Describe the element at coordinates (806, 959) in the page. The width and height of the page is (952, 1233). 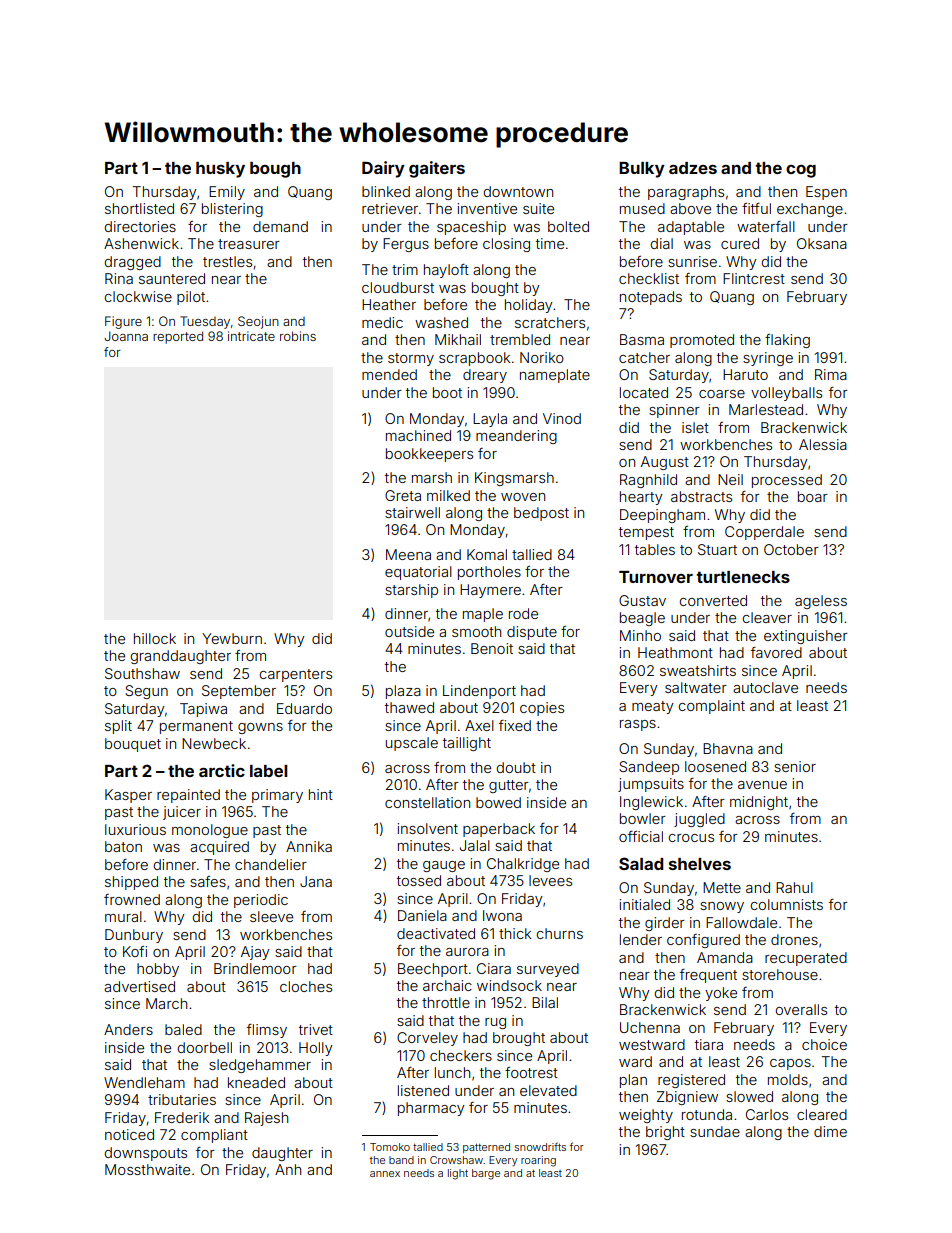
I see `recuperated` at that location.
